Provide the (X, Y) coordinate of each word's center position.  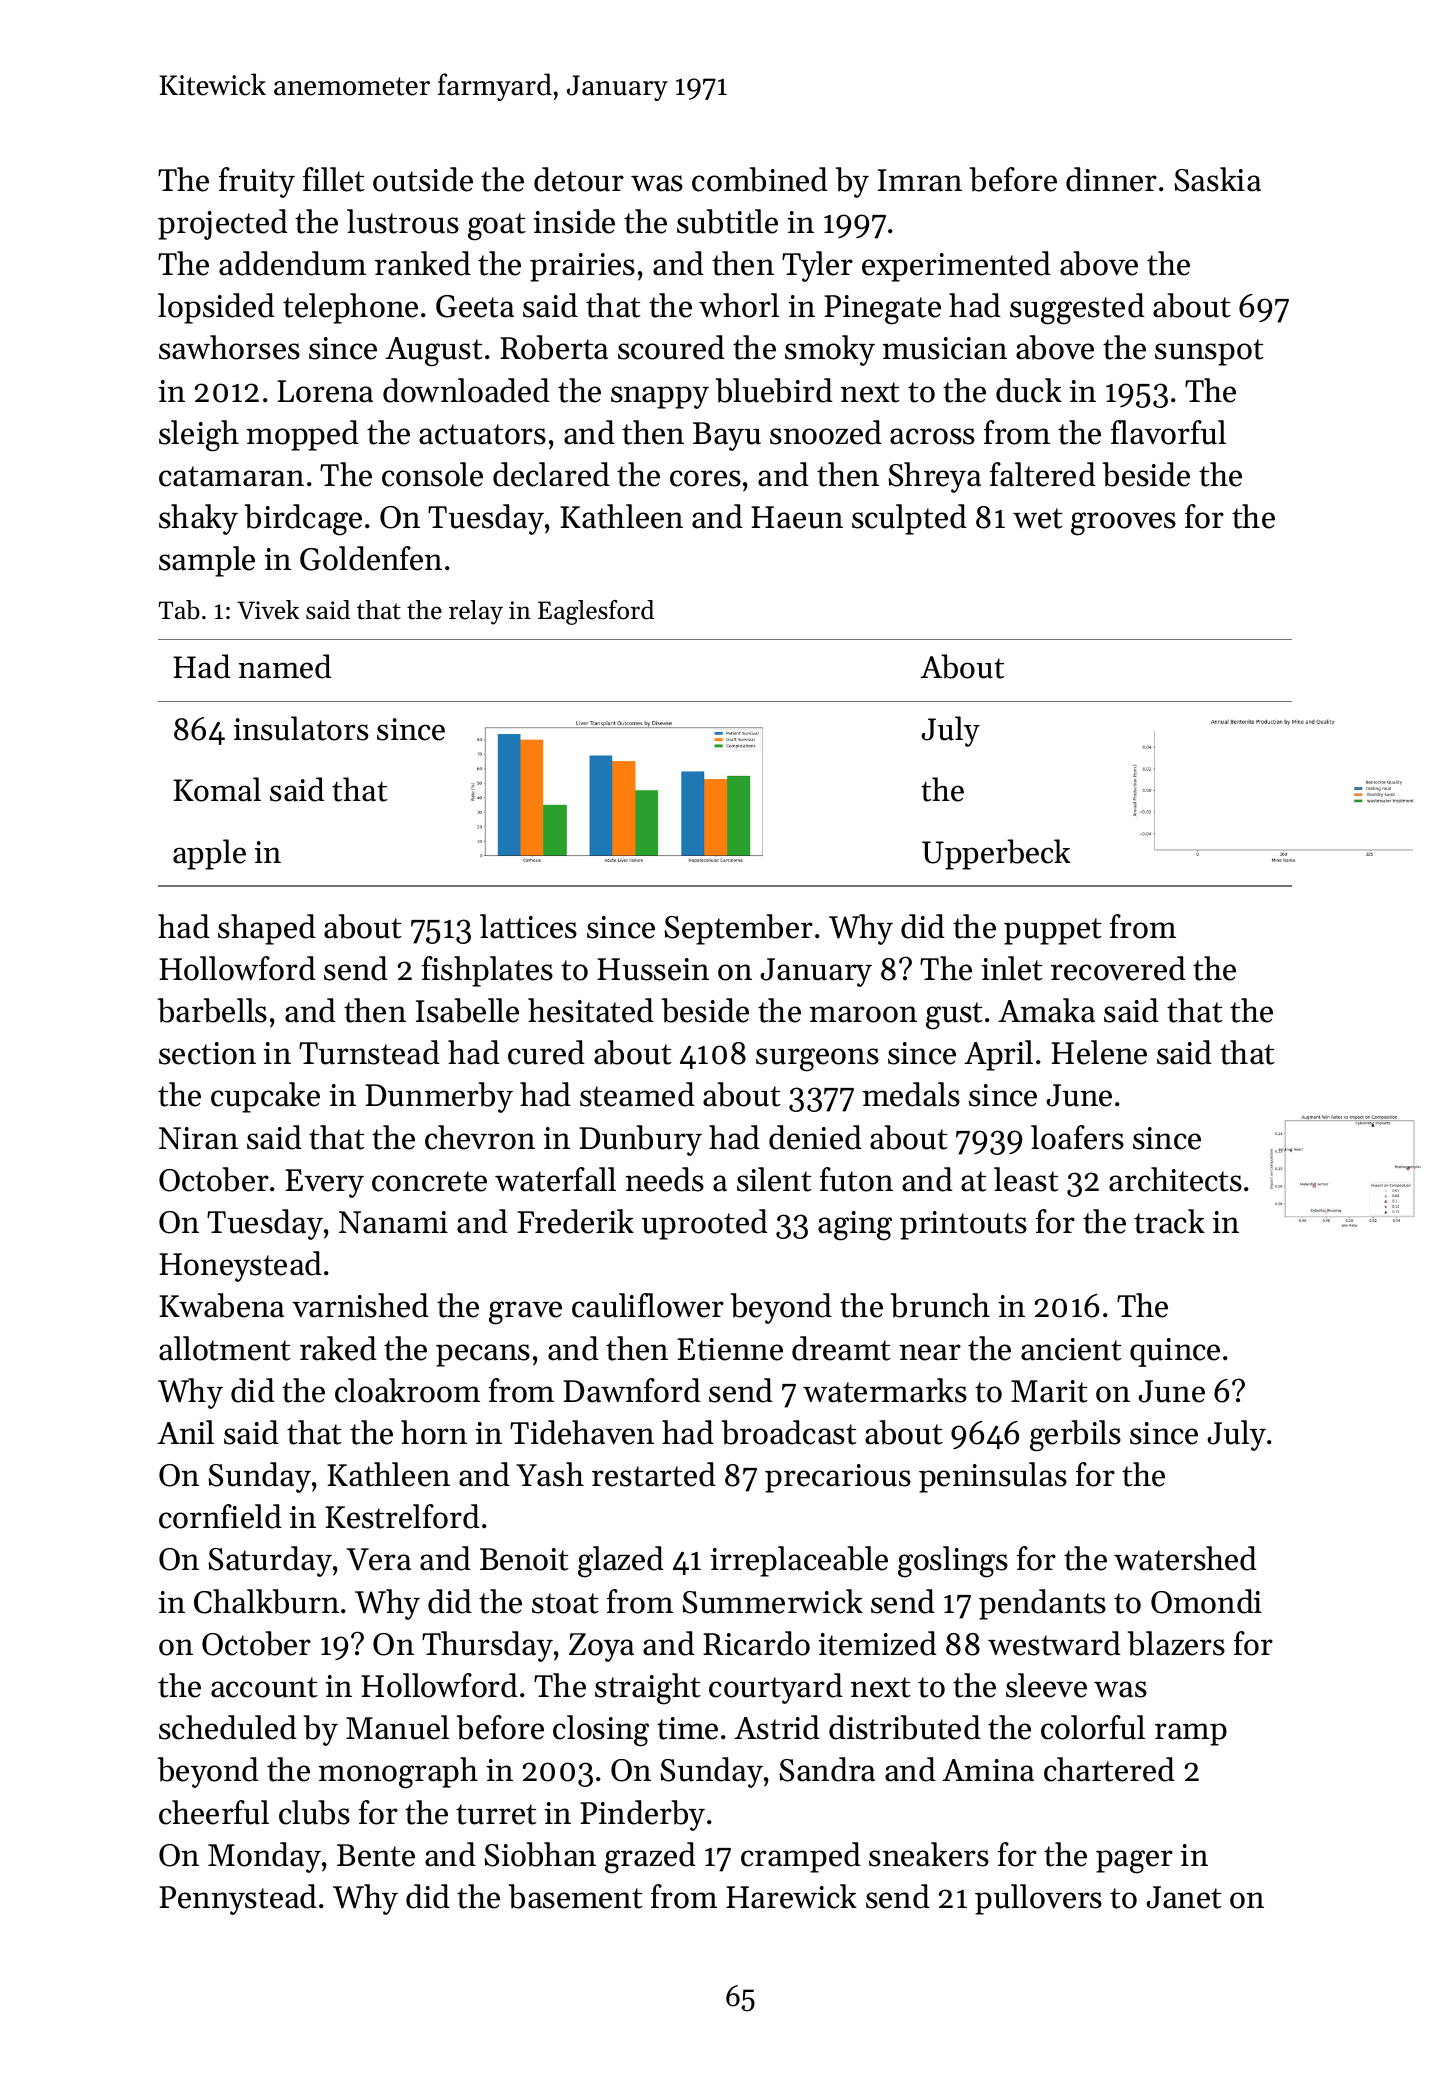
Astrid (777, 1727)
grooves (1123, 524)
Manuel (397, 1727)
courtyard (776, 1688)
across (932, 436)
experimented (956, 266)
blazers (1176, 1643)
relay (476, 612)
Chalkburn (266, 1601)
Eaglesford (596, 612)
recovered (1118, 968)
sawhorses (229, 347)
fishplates (487, 971)
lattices (528, 926)
